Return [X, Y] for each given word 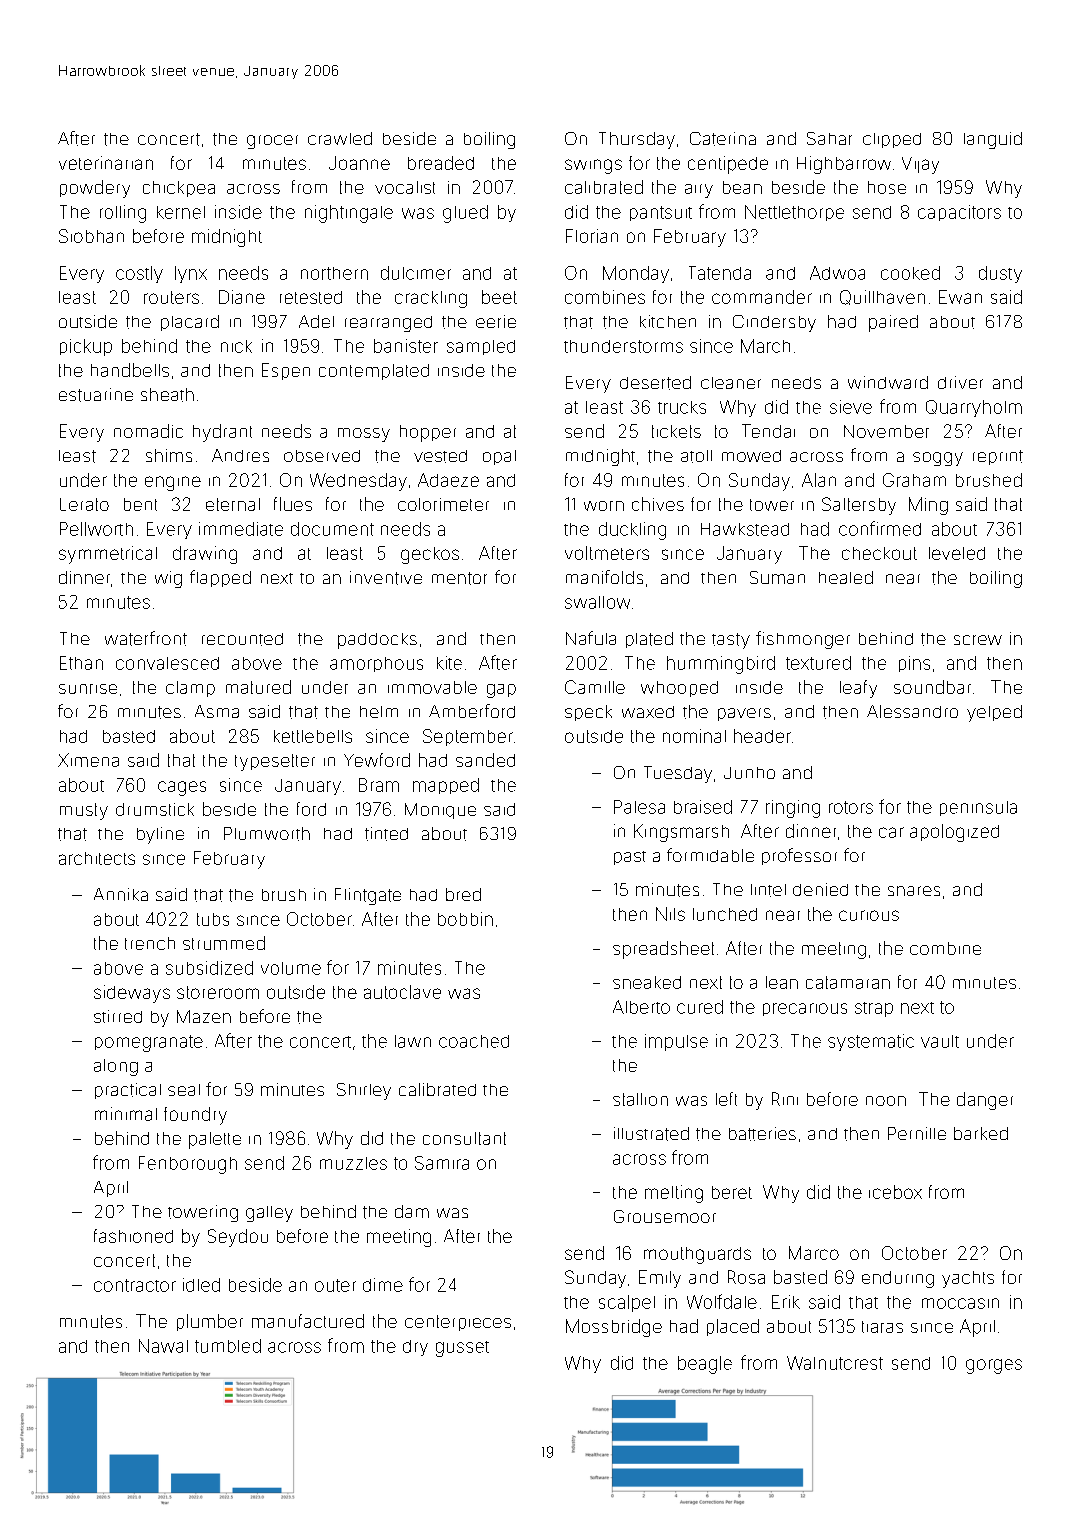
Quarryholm [974, 408]
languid [993, 140]
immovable [432, 687]
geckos [430, 555]
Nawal [163, 1346]
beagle [705, 1365]
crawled [340, 138]
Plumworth [267, 834]
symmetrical [108, 555]
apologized [954, 833]
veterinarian [106, 163]
